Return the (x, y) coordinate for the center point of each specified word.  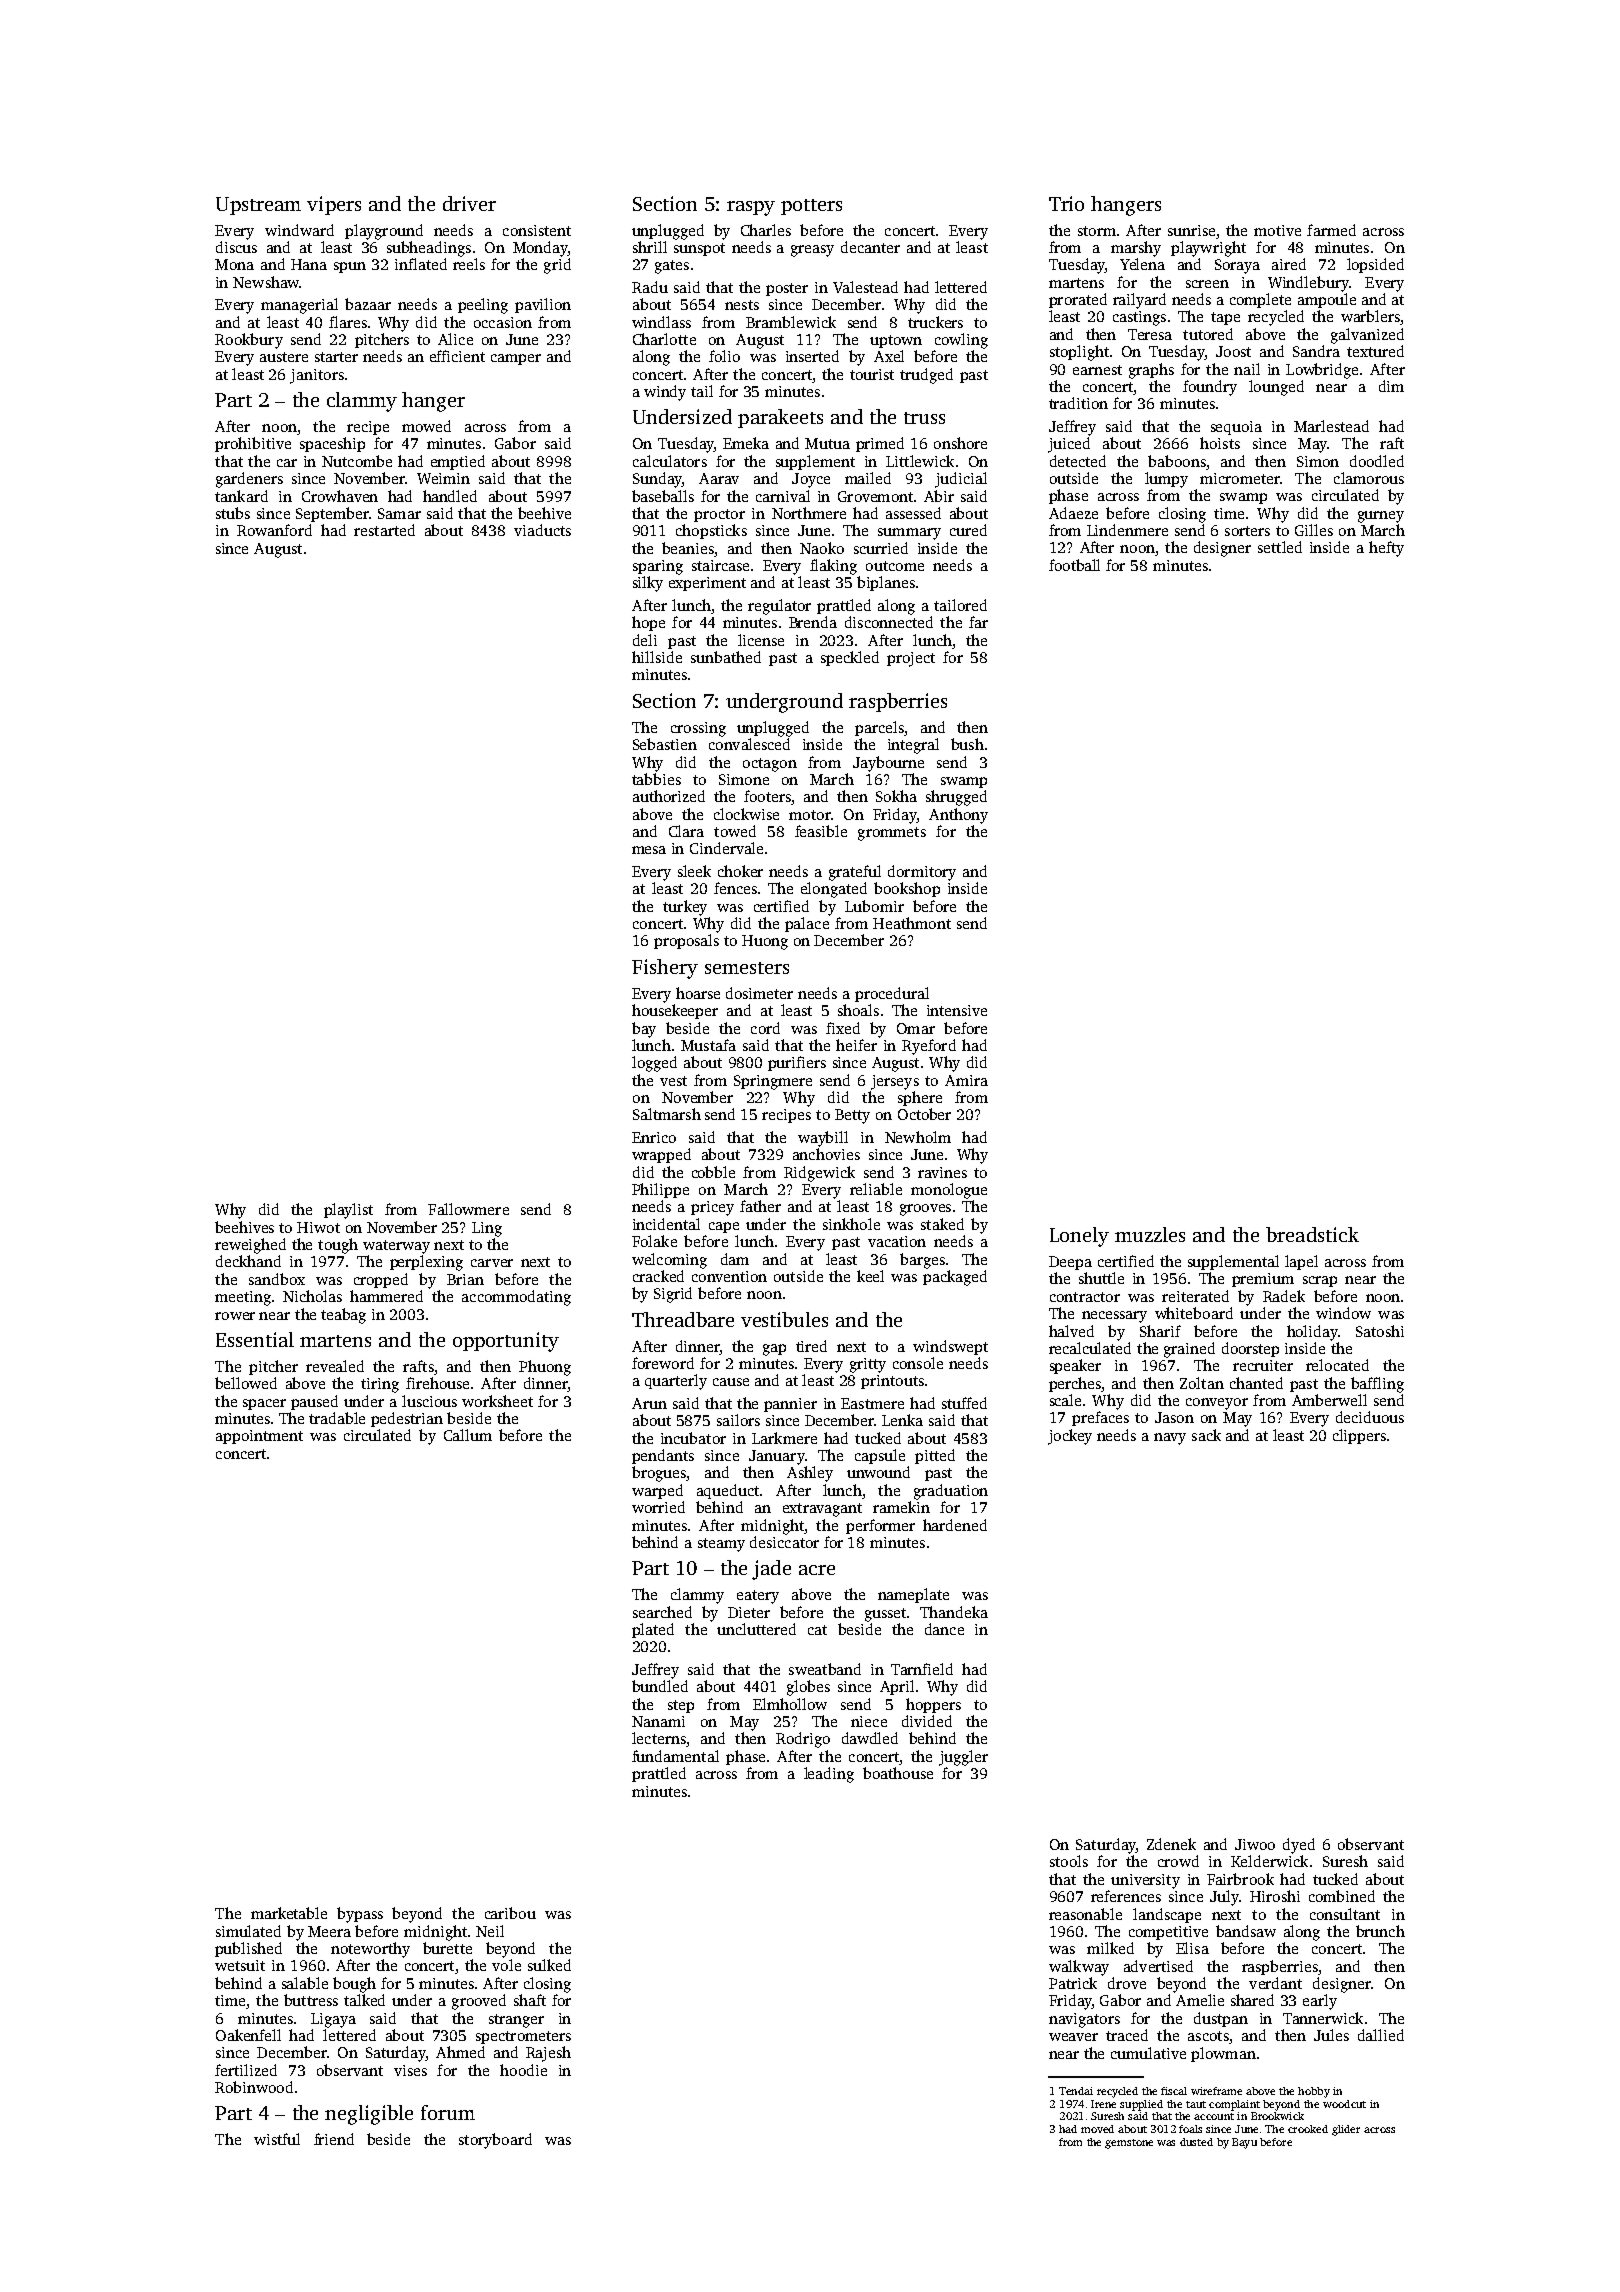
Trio (1066, 203)
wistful (277, 2139)
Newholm (918, 1137)
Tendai (1076, 2091)
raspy (751, 208)
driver (469, 203)
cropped (381, 1280)
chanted (1256, 1383)
